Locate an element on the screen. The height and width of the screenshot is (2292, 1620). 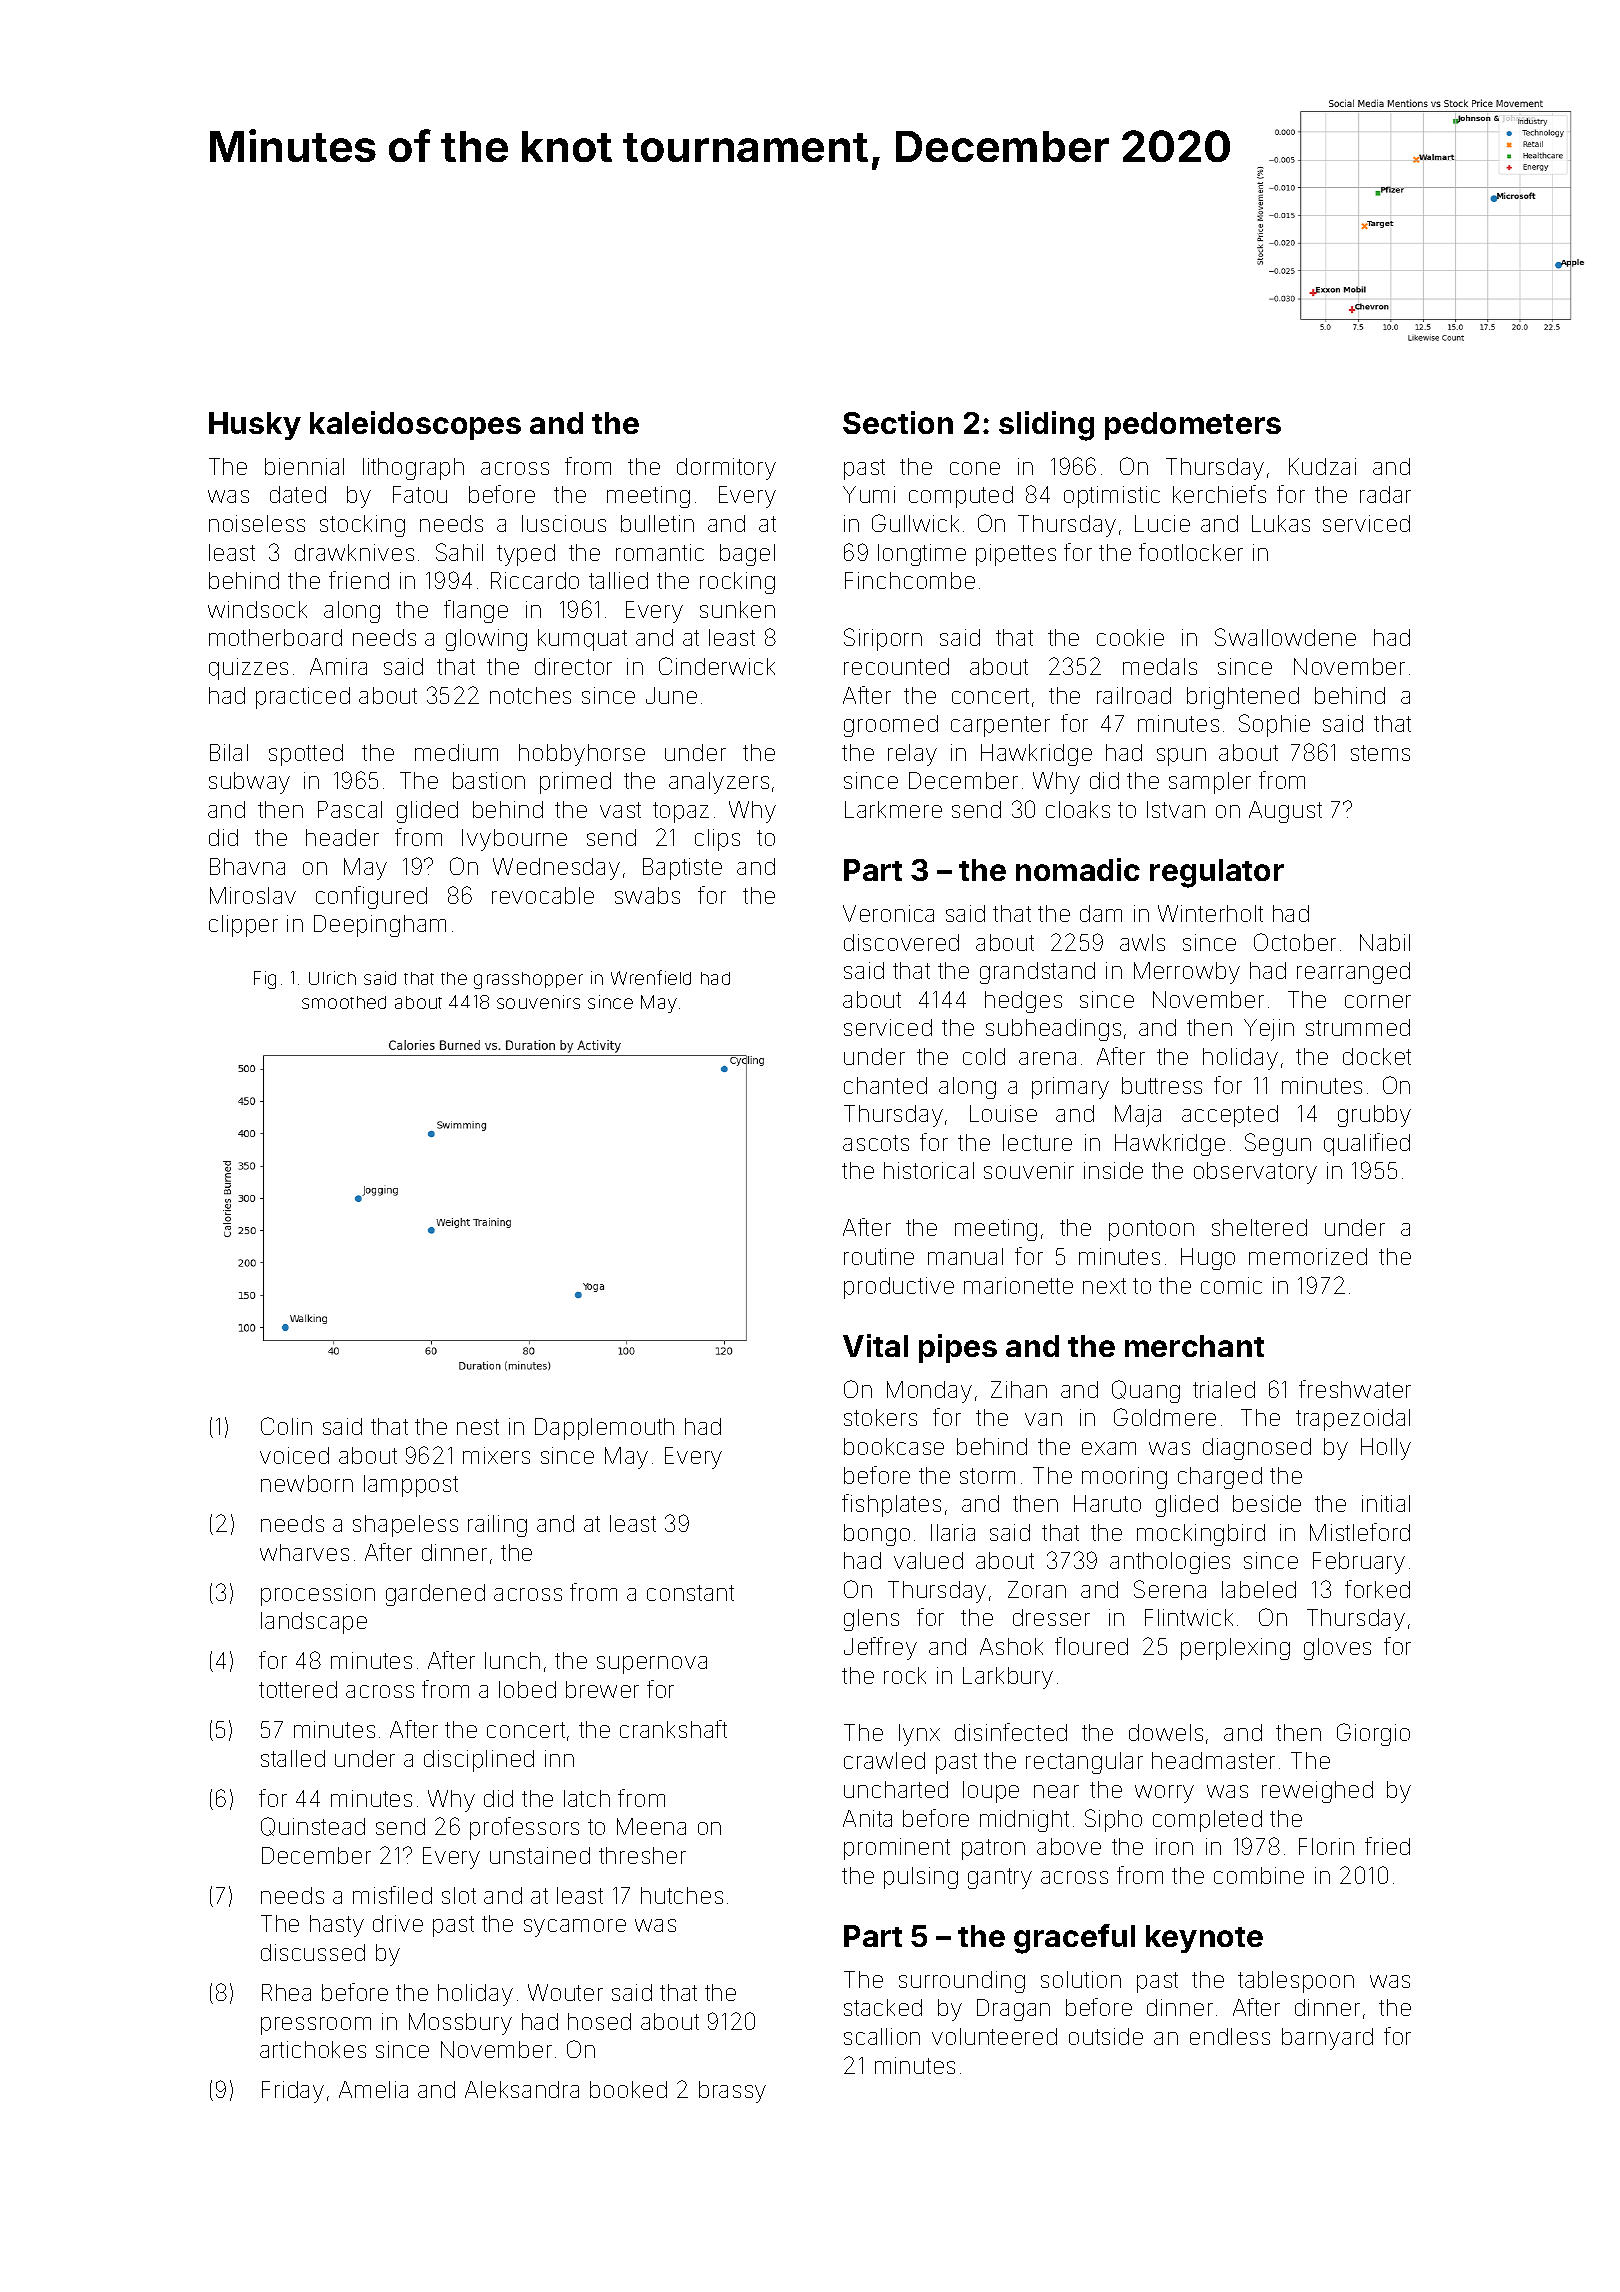
Lukas is located at coordinates (1281, 523).
